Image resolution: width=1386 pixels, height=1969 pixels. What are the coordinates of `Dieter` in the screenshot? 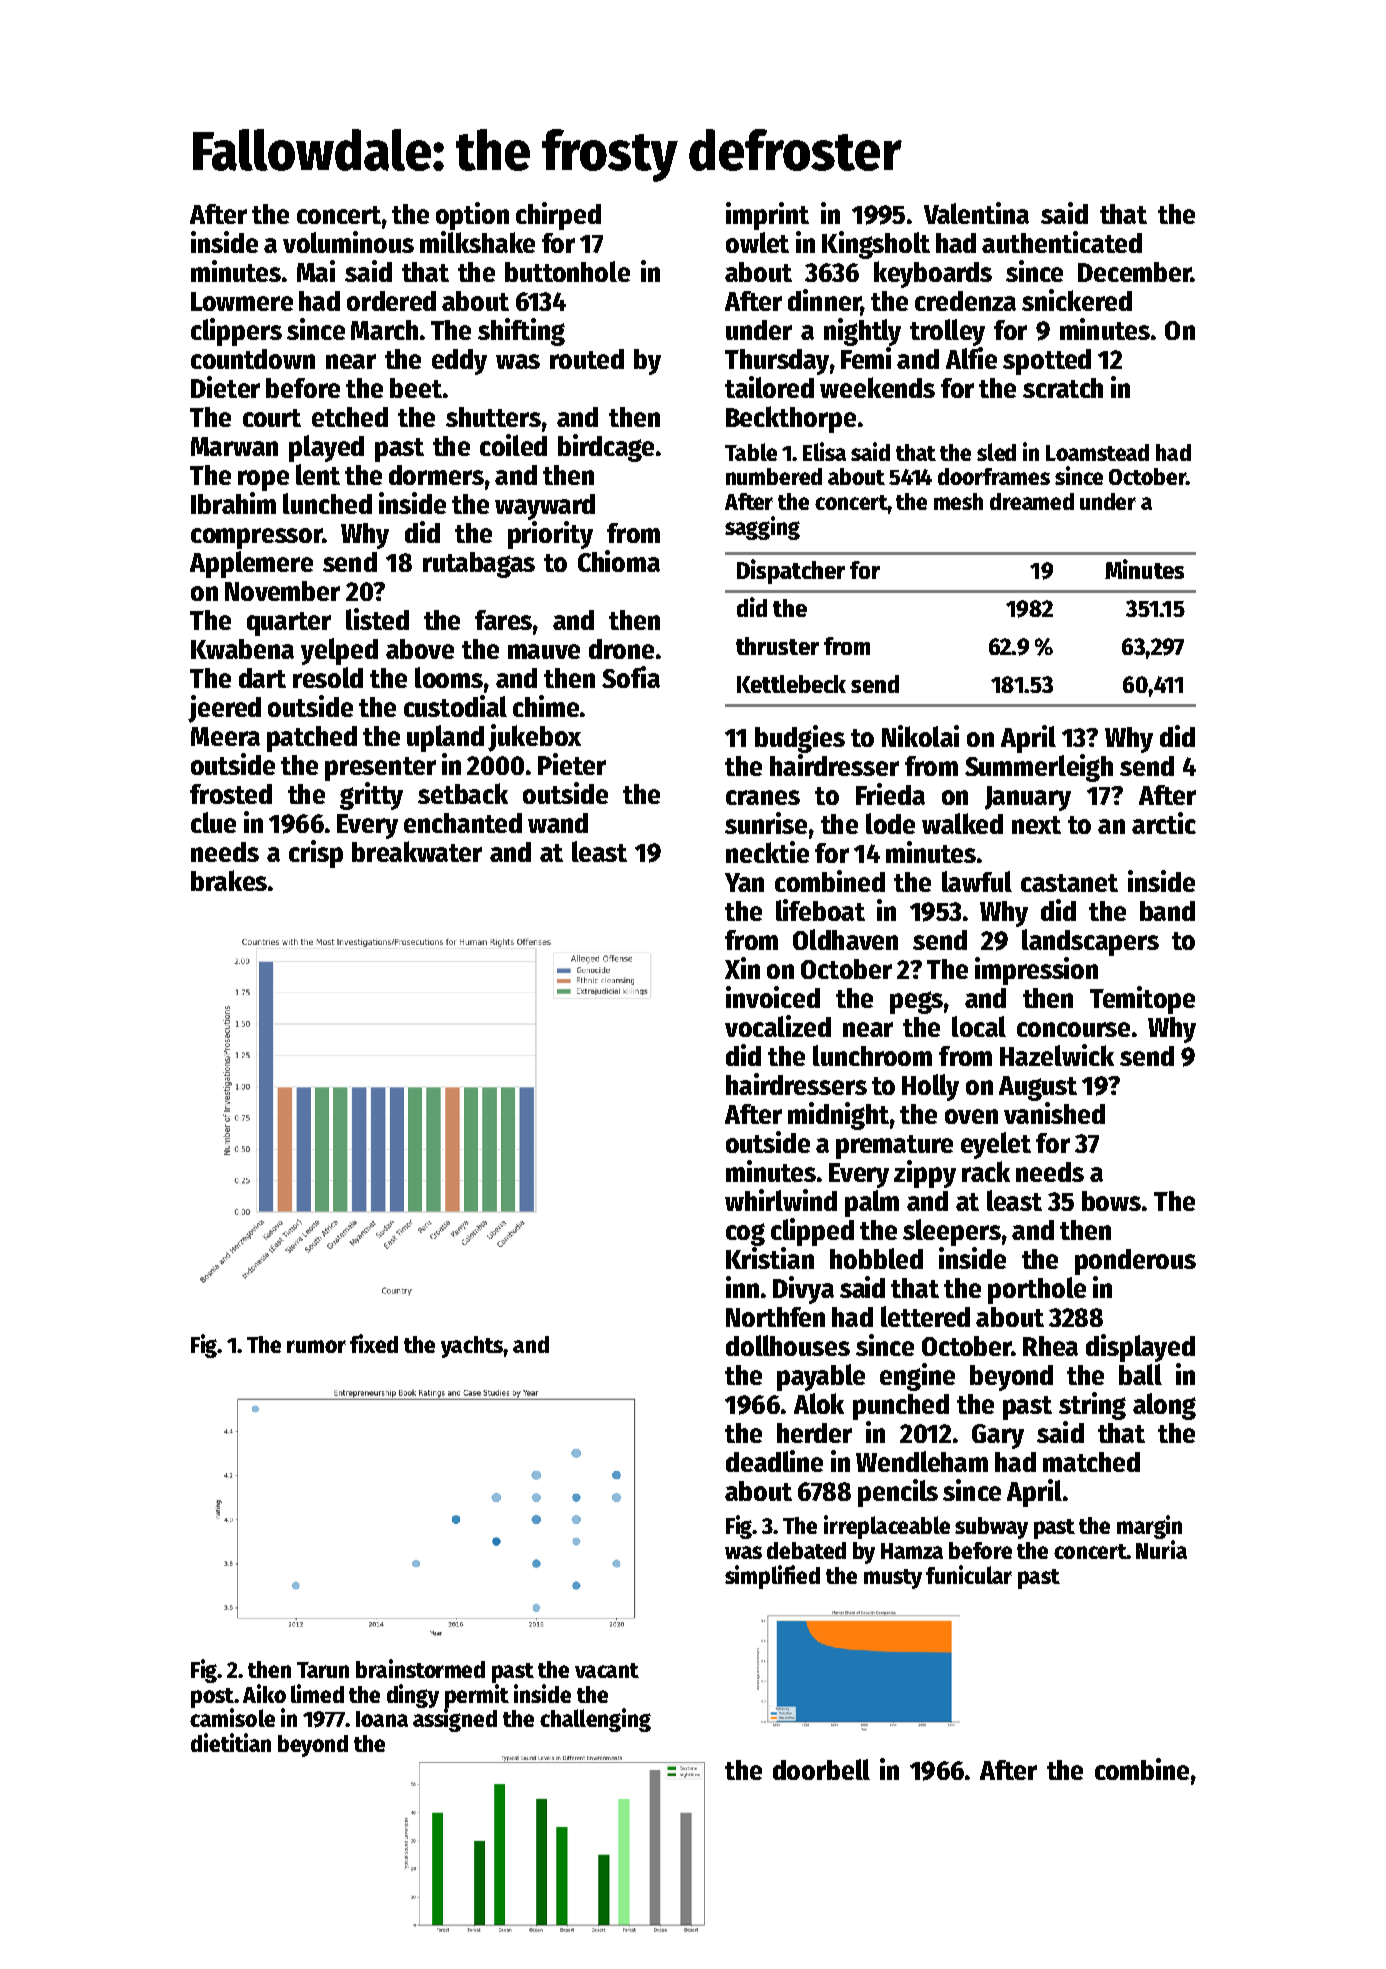 It's located at (225, 387).
